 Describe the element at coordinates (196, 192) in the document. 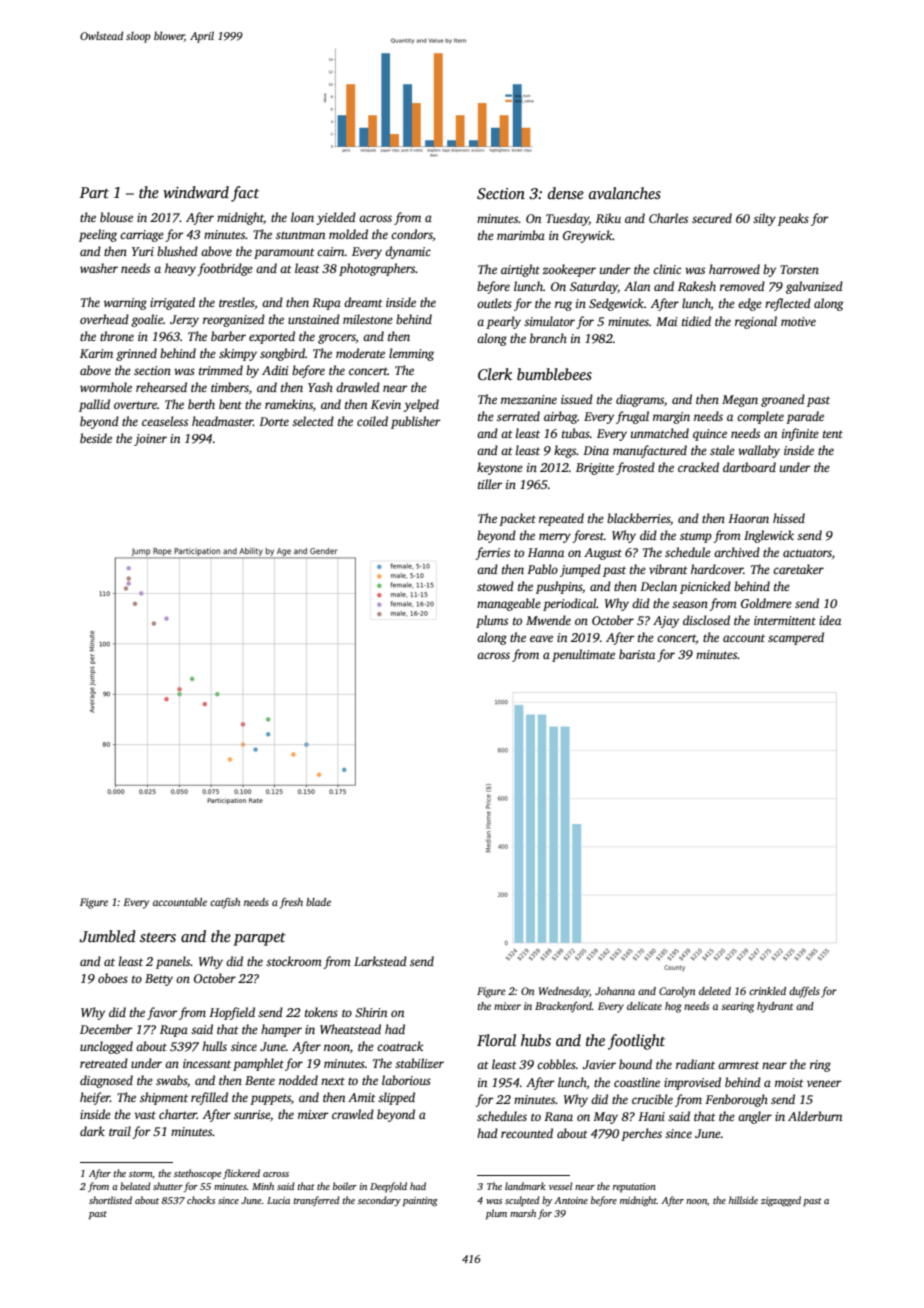

I see `windward` at that location.
